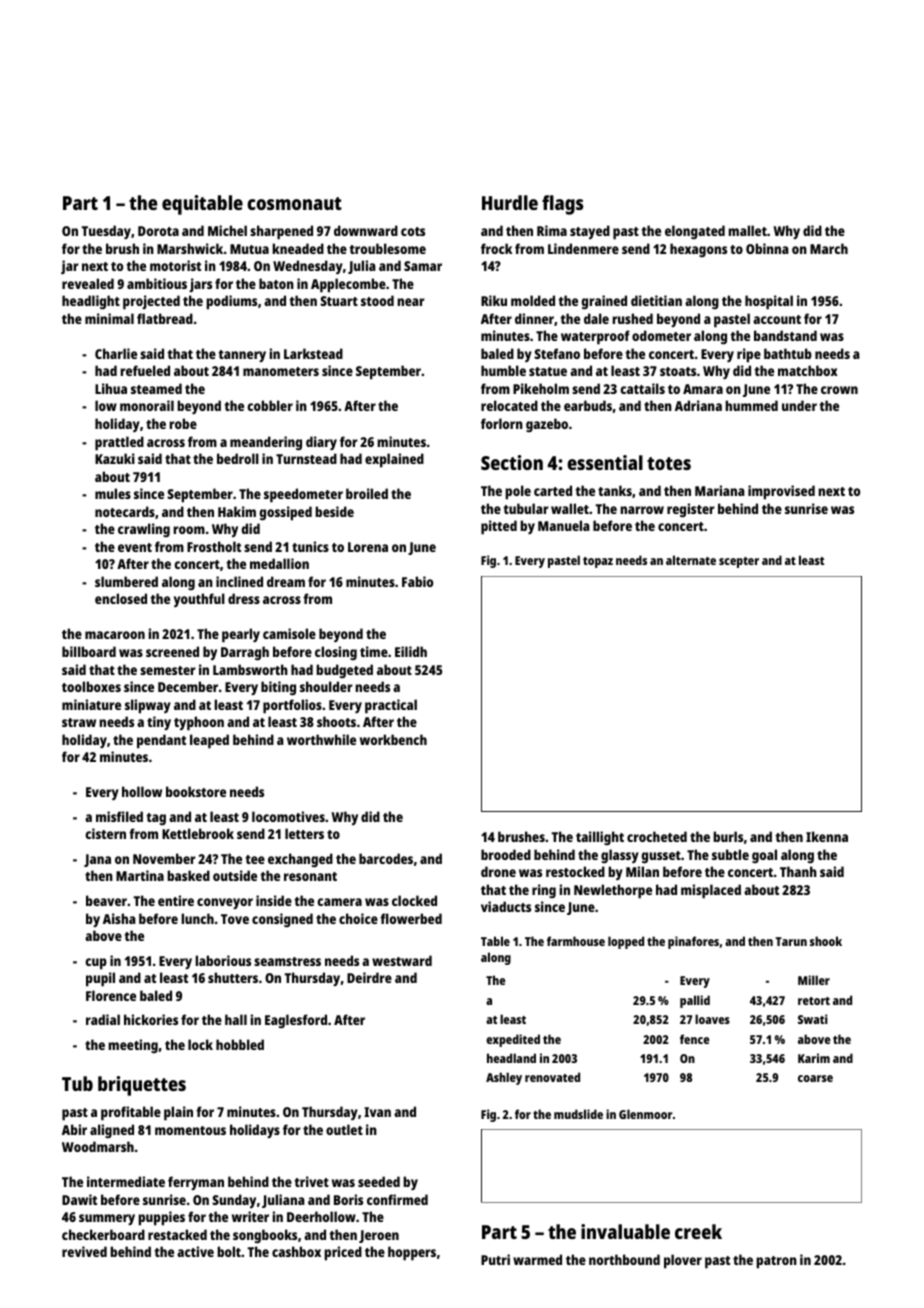 This page has width=924, height=1308. Describe the element at coordinates (377, 1112) in the page. I see `Ivan` at that location.
